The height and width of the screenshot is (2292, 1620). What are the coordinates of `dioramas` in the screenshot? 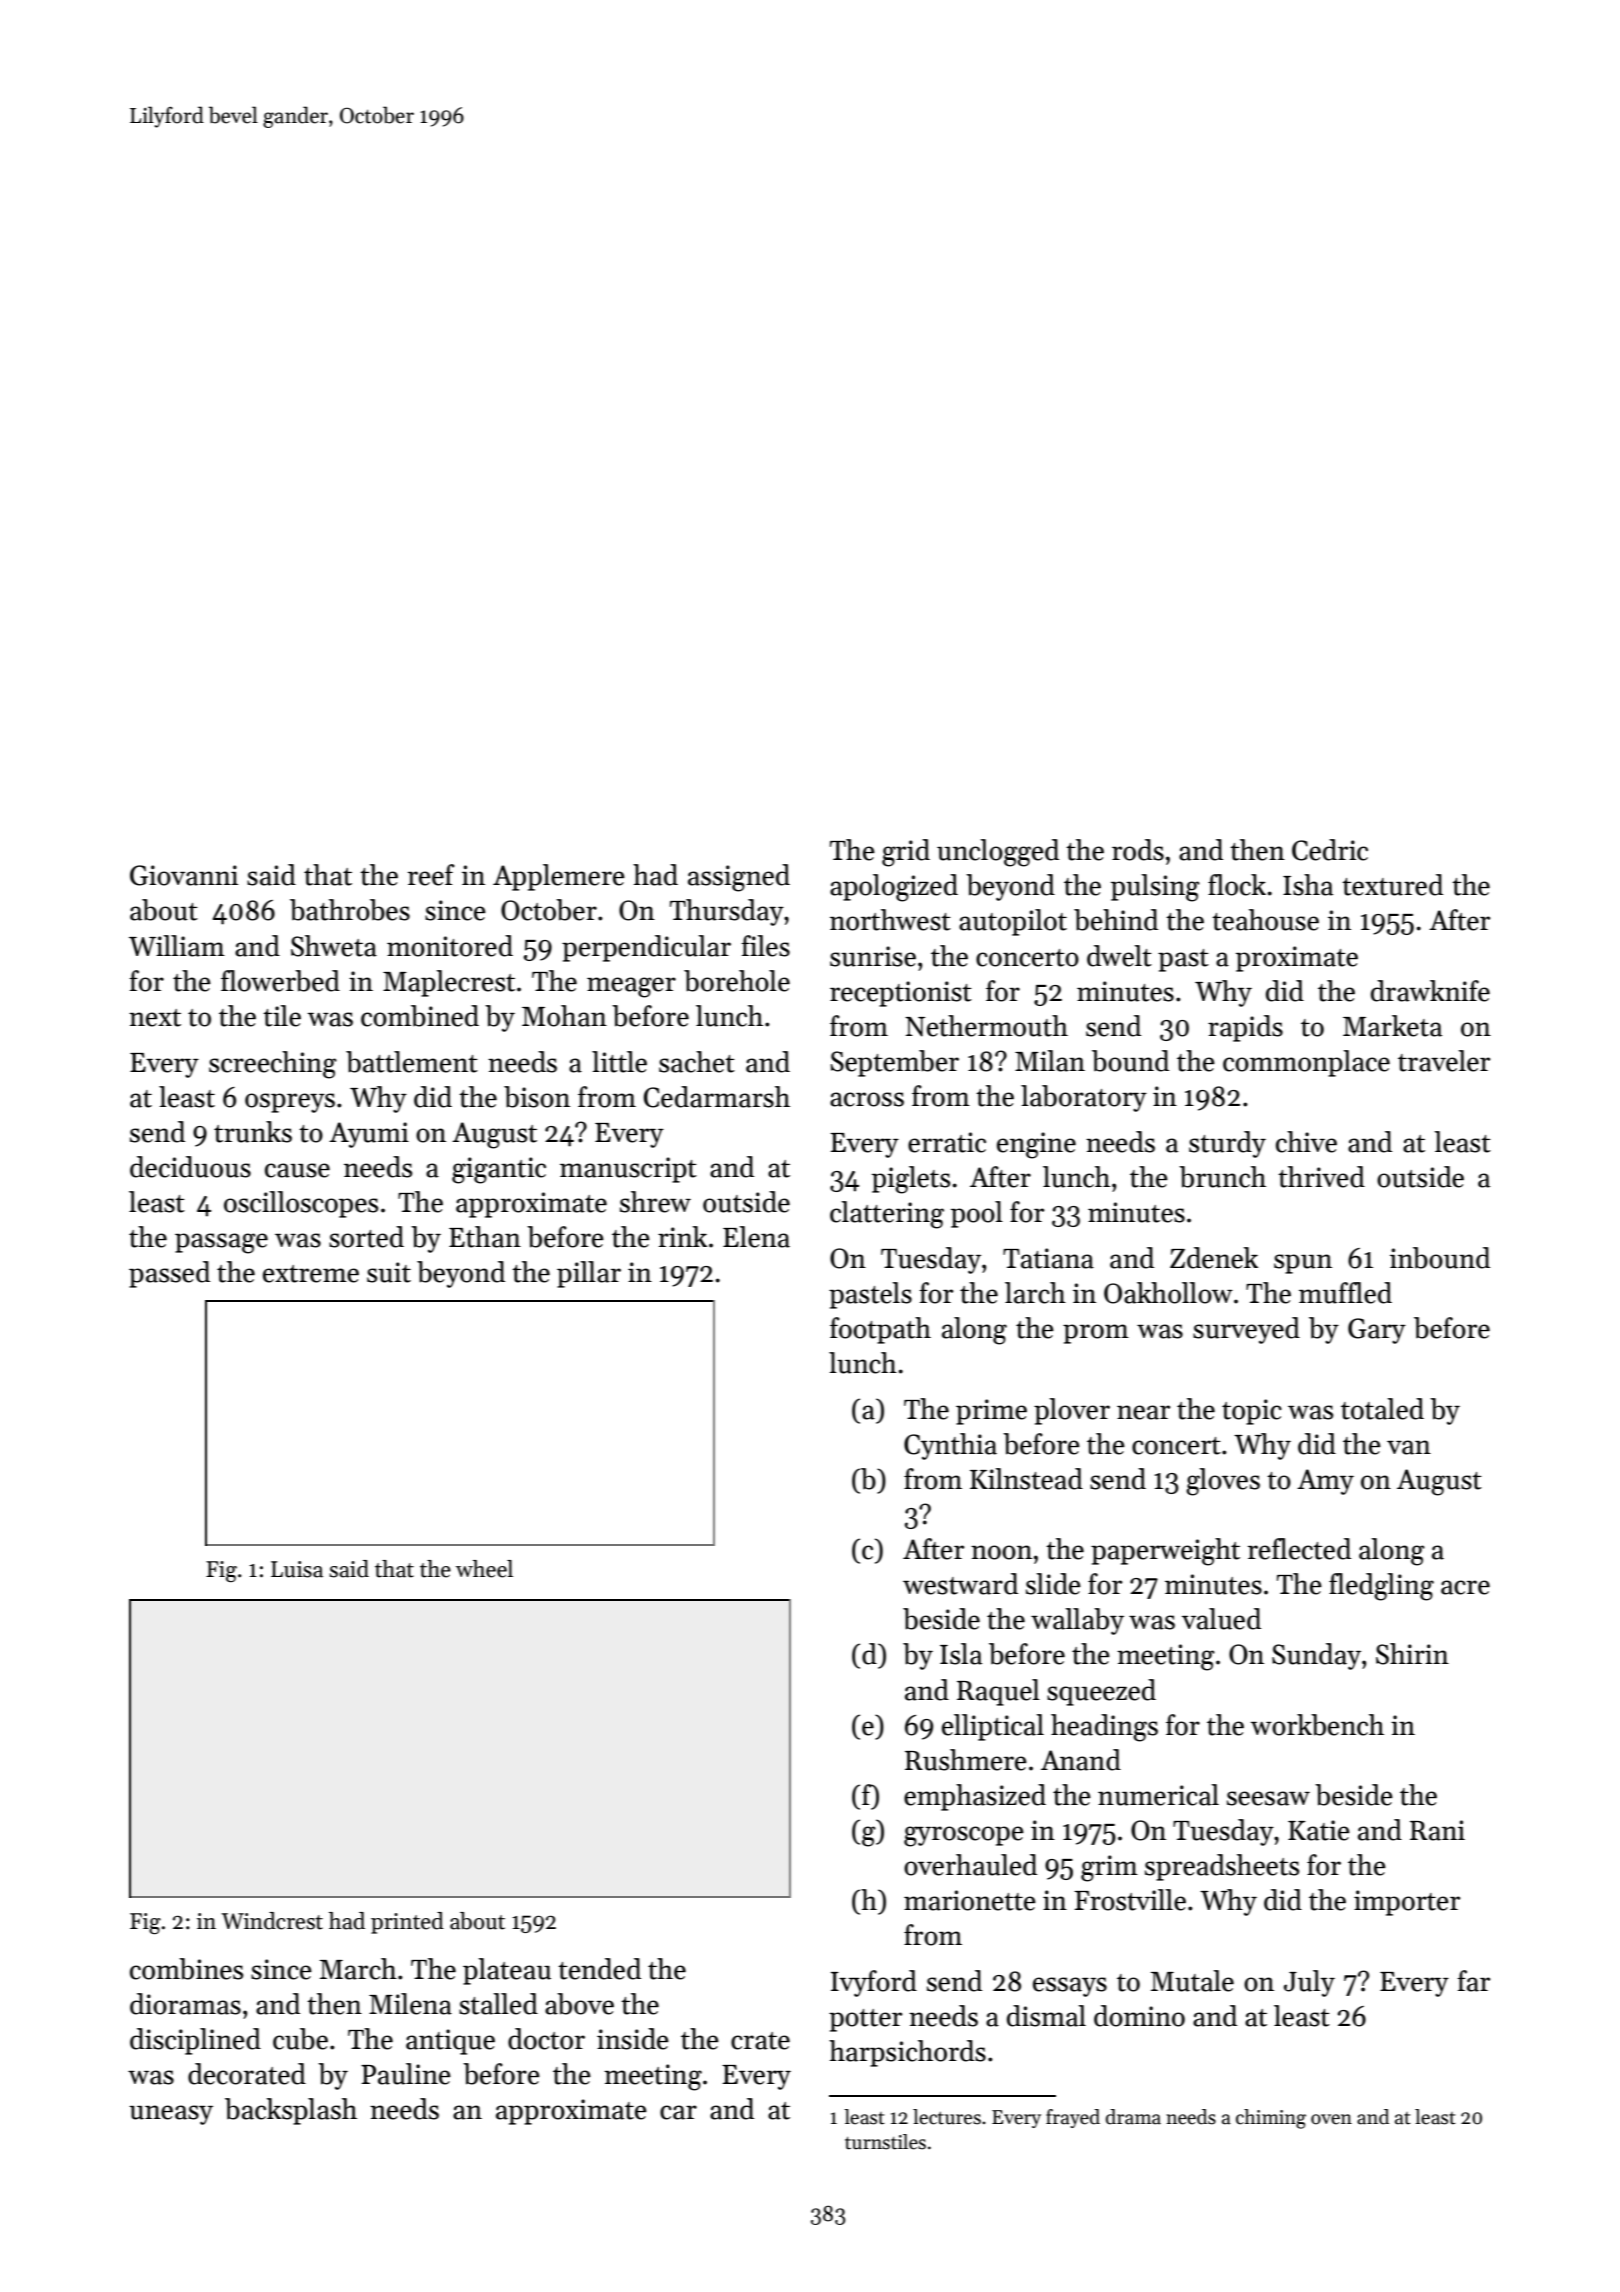 It's located at (185, 2004).
